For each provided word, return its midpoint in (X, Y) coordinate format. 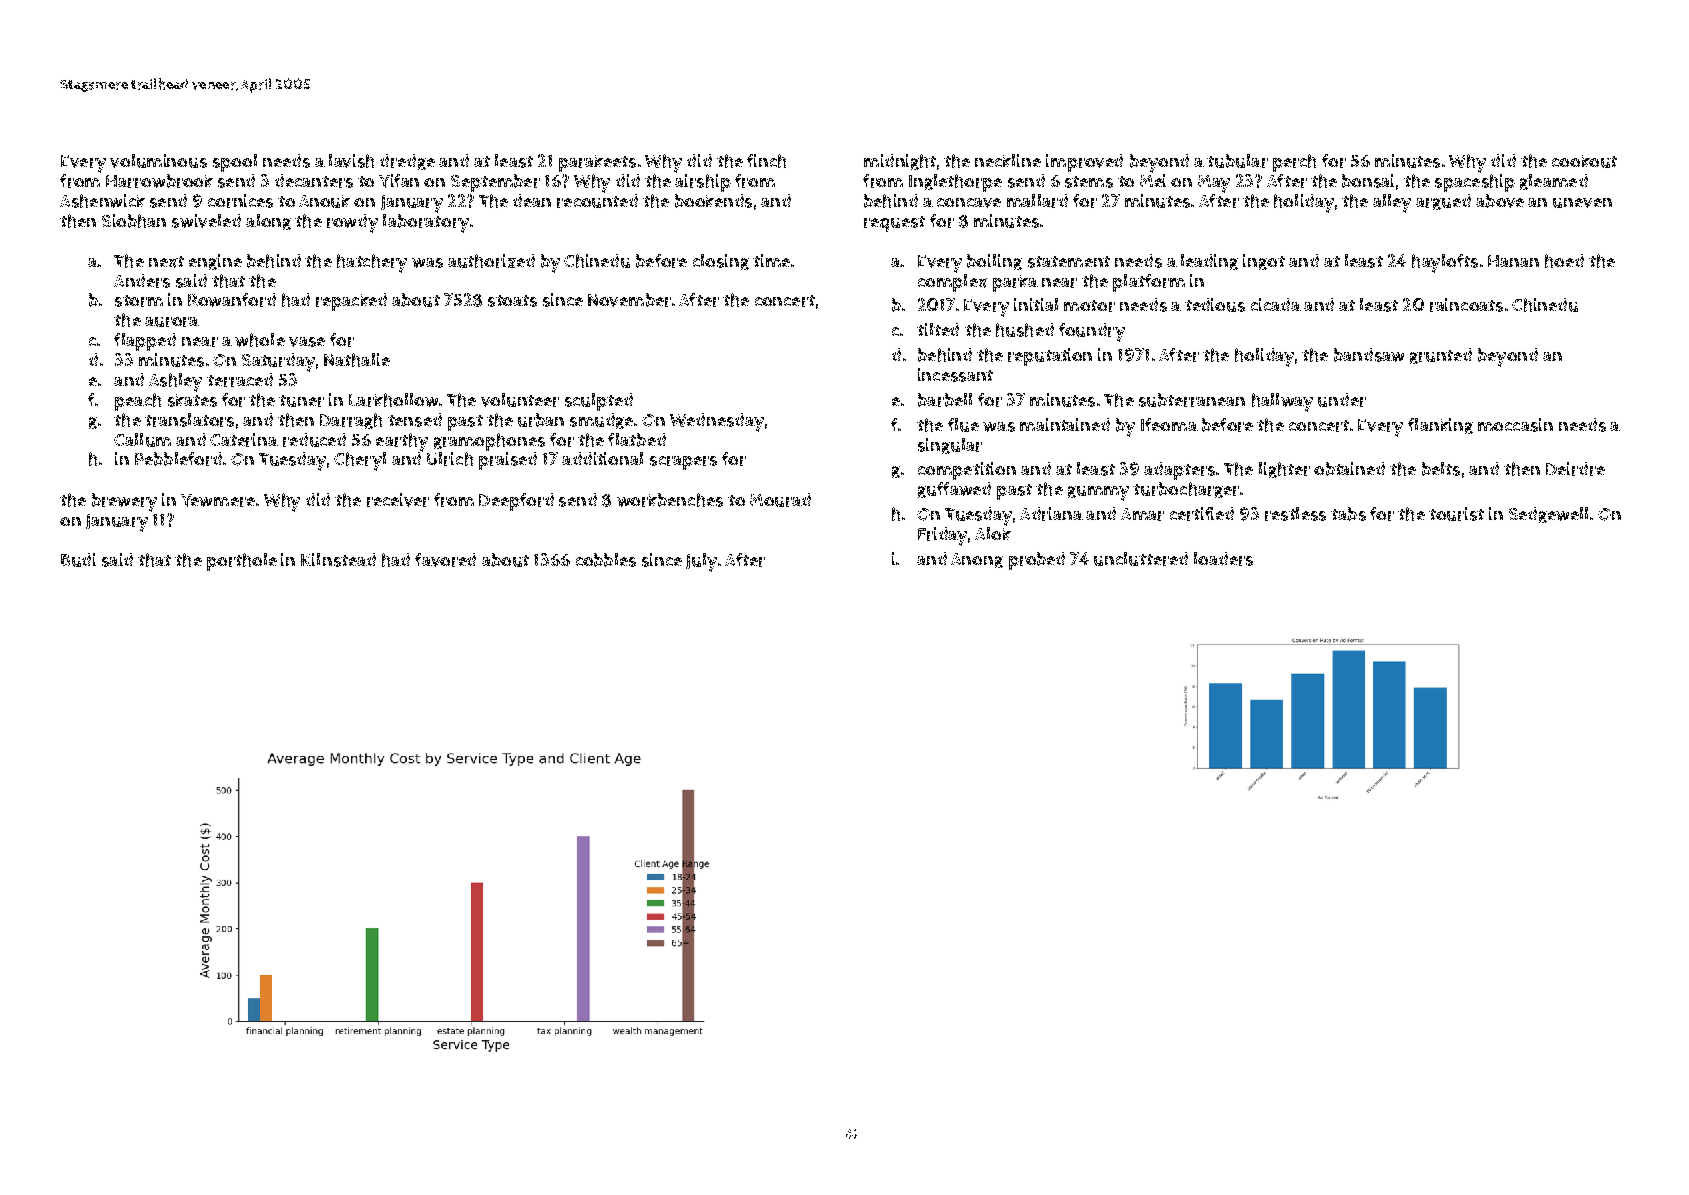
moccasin (1515, 425)
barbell (945, 400)
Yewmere (218, 500)
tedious (1215, 305)
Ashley (175, 382)
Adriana (1051, 514)
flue (963, 425)
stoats (512, 301)
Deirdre (1575, 469)
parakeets (597, 163)
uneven (1582, 203)
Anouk (324, 201)
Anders (142, 281)
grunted (1441, 356)
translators (189, 420)
